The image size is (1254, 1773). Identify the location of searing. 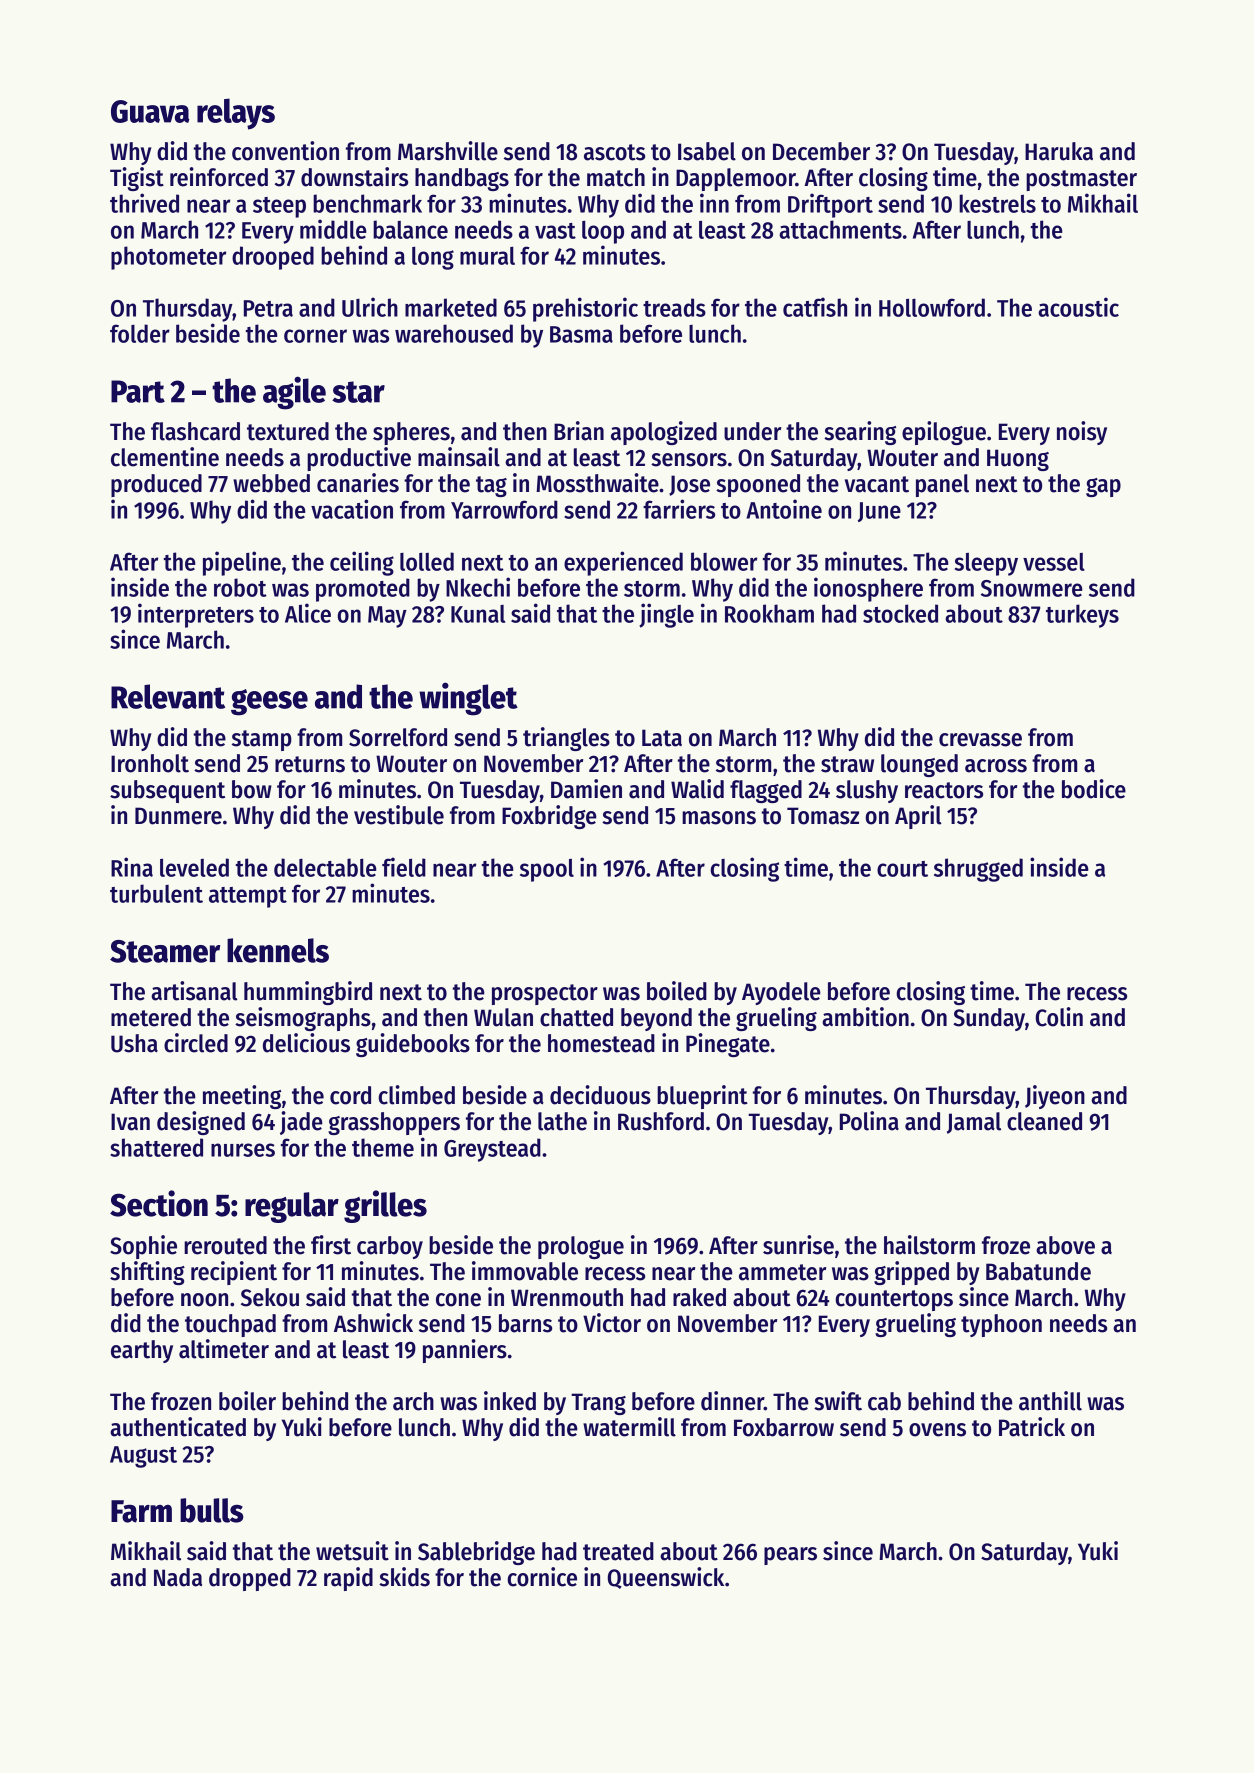
(860, 433).
